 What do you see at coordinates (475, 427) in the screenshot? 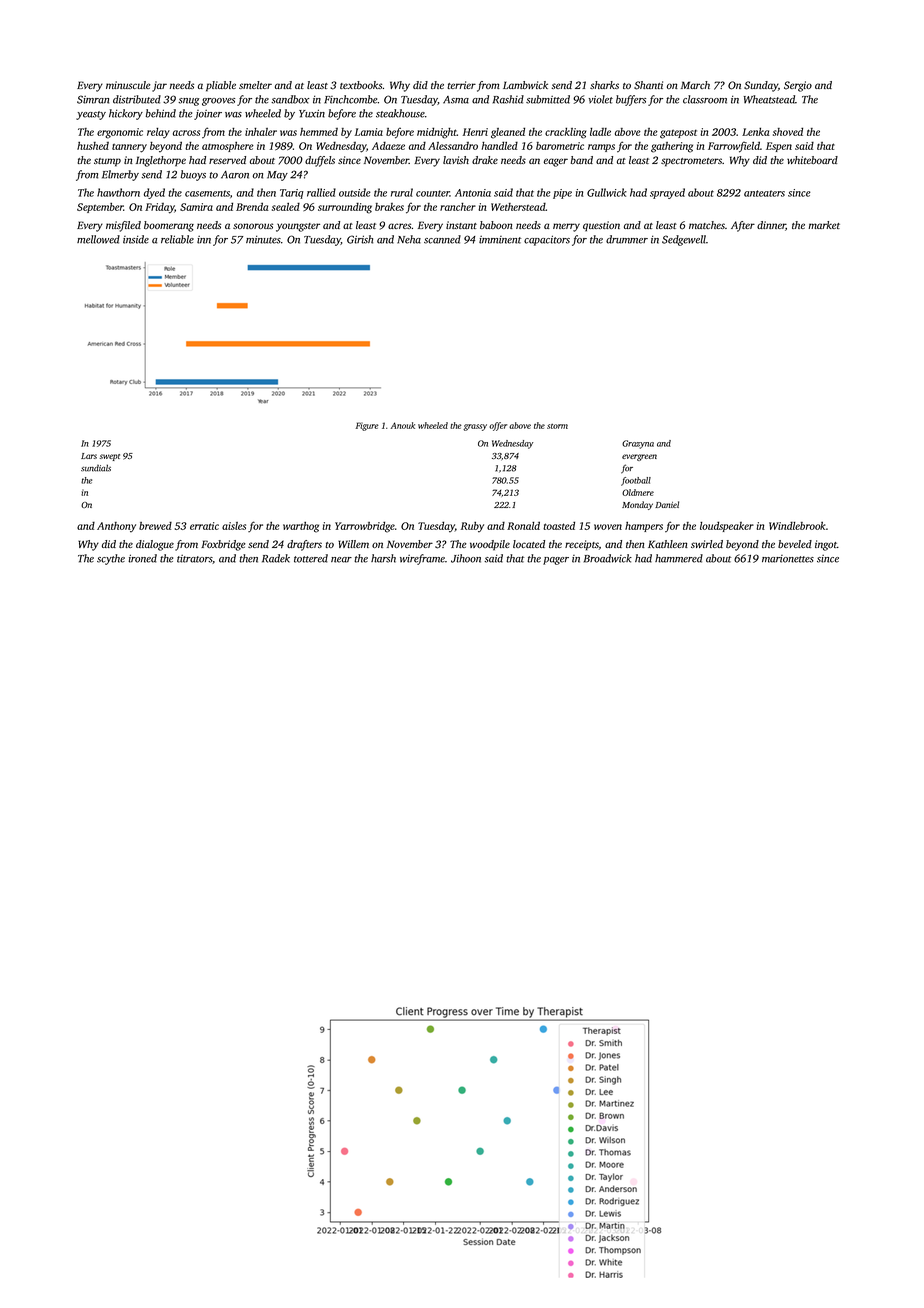
I see `grassy` at bounding box center [475, 427].
